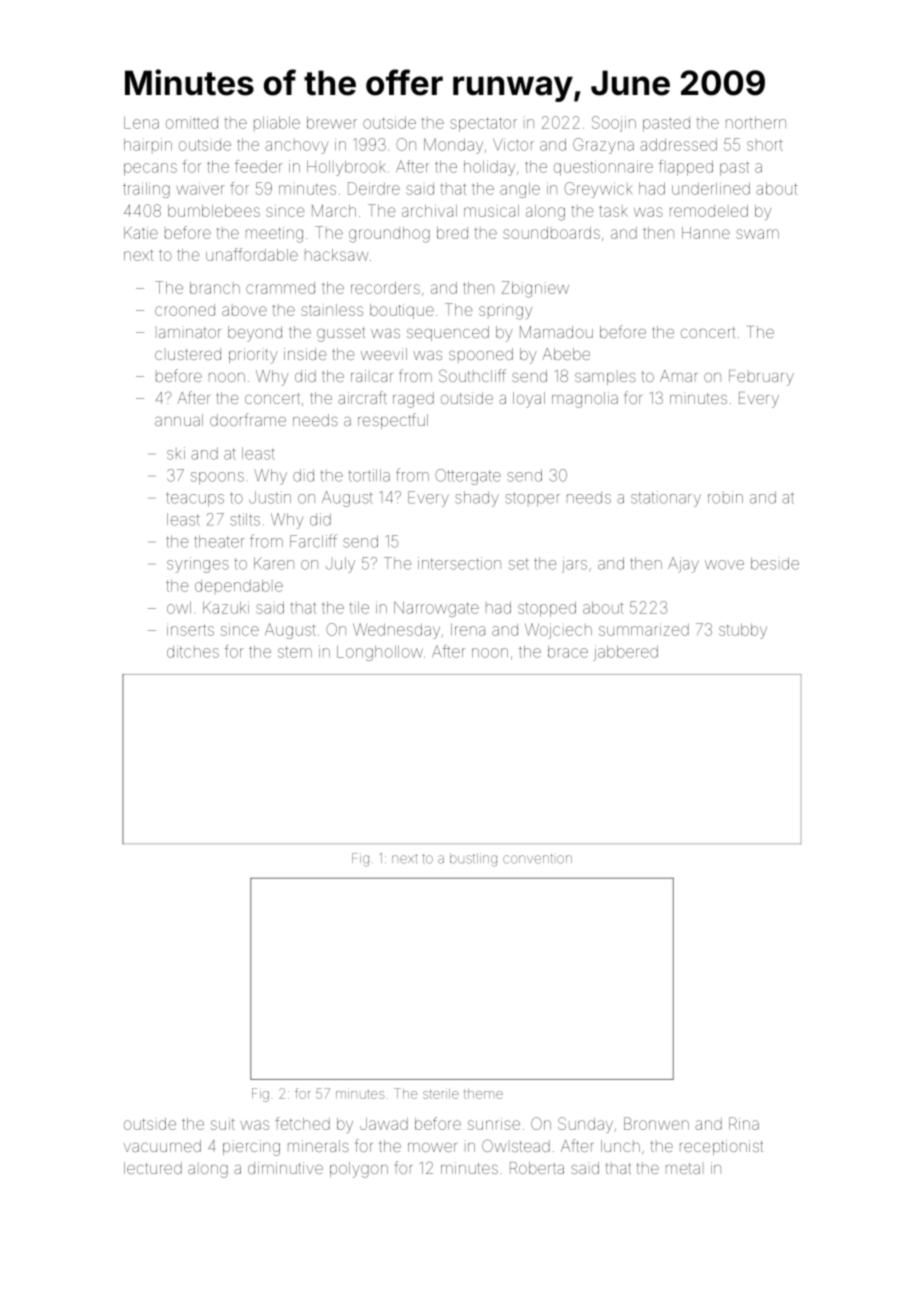 The height and width of the document is (1308, 924). I want to click on Karen, so click(274, 563).
